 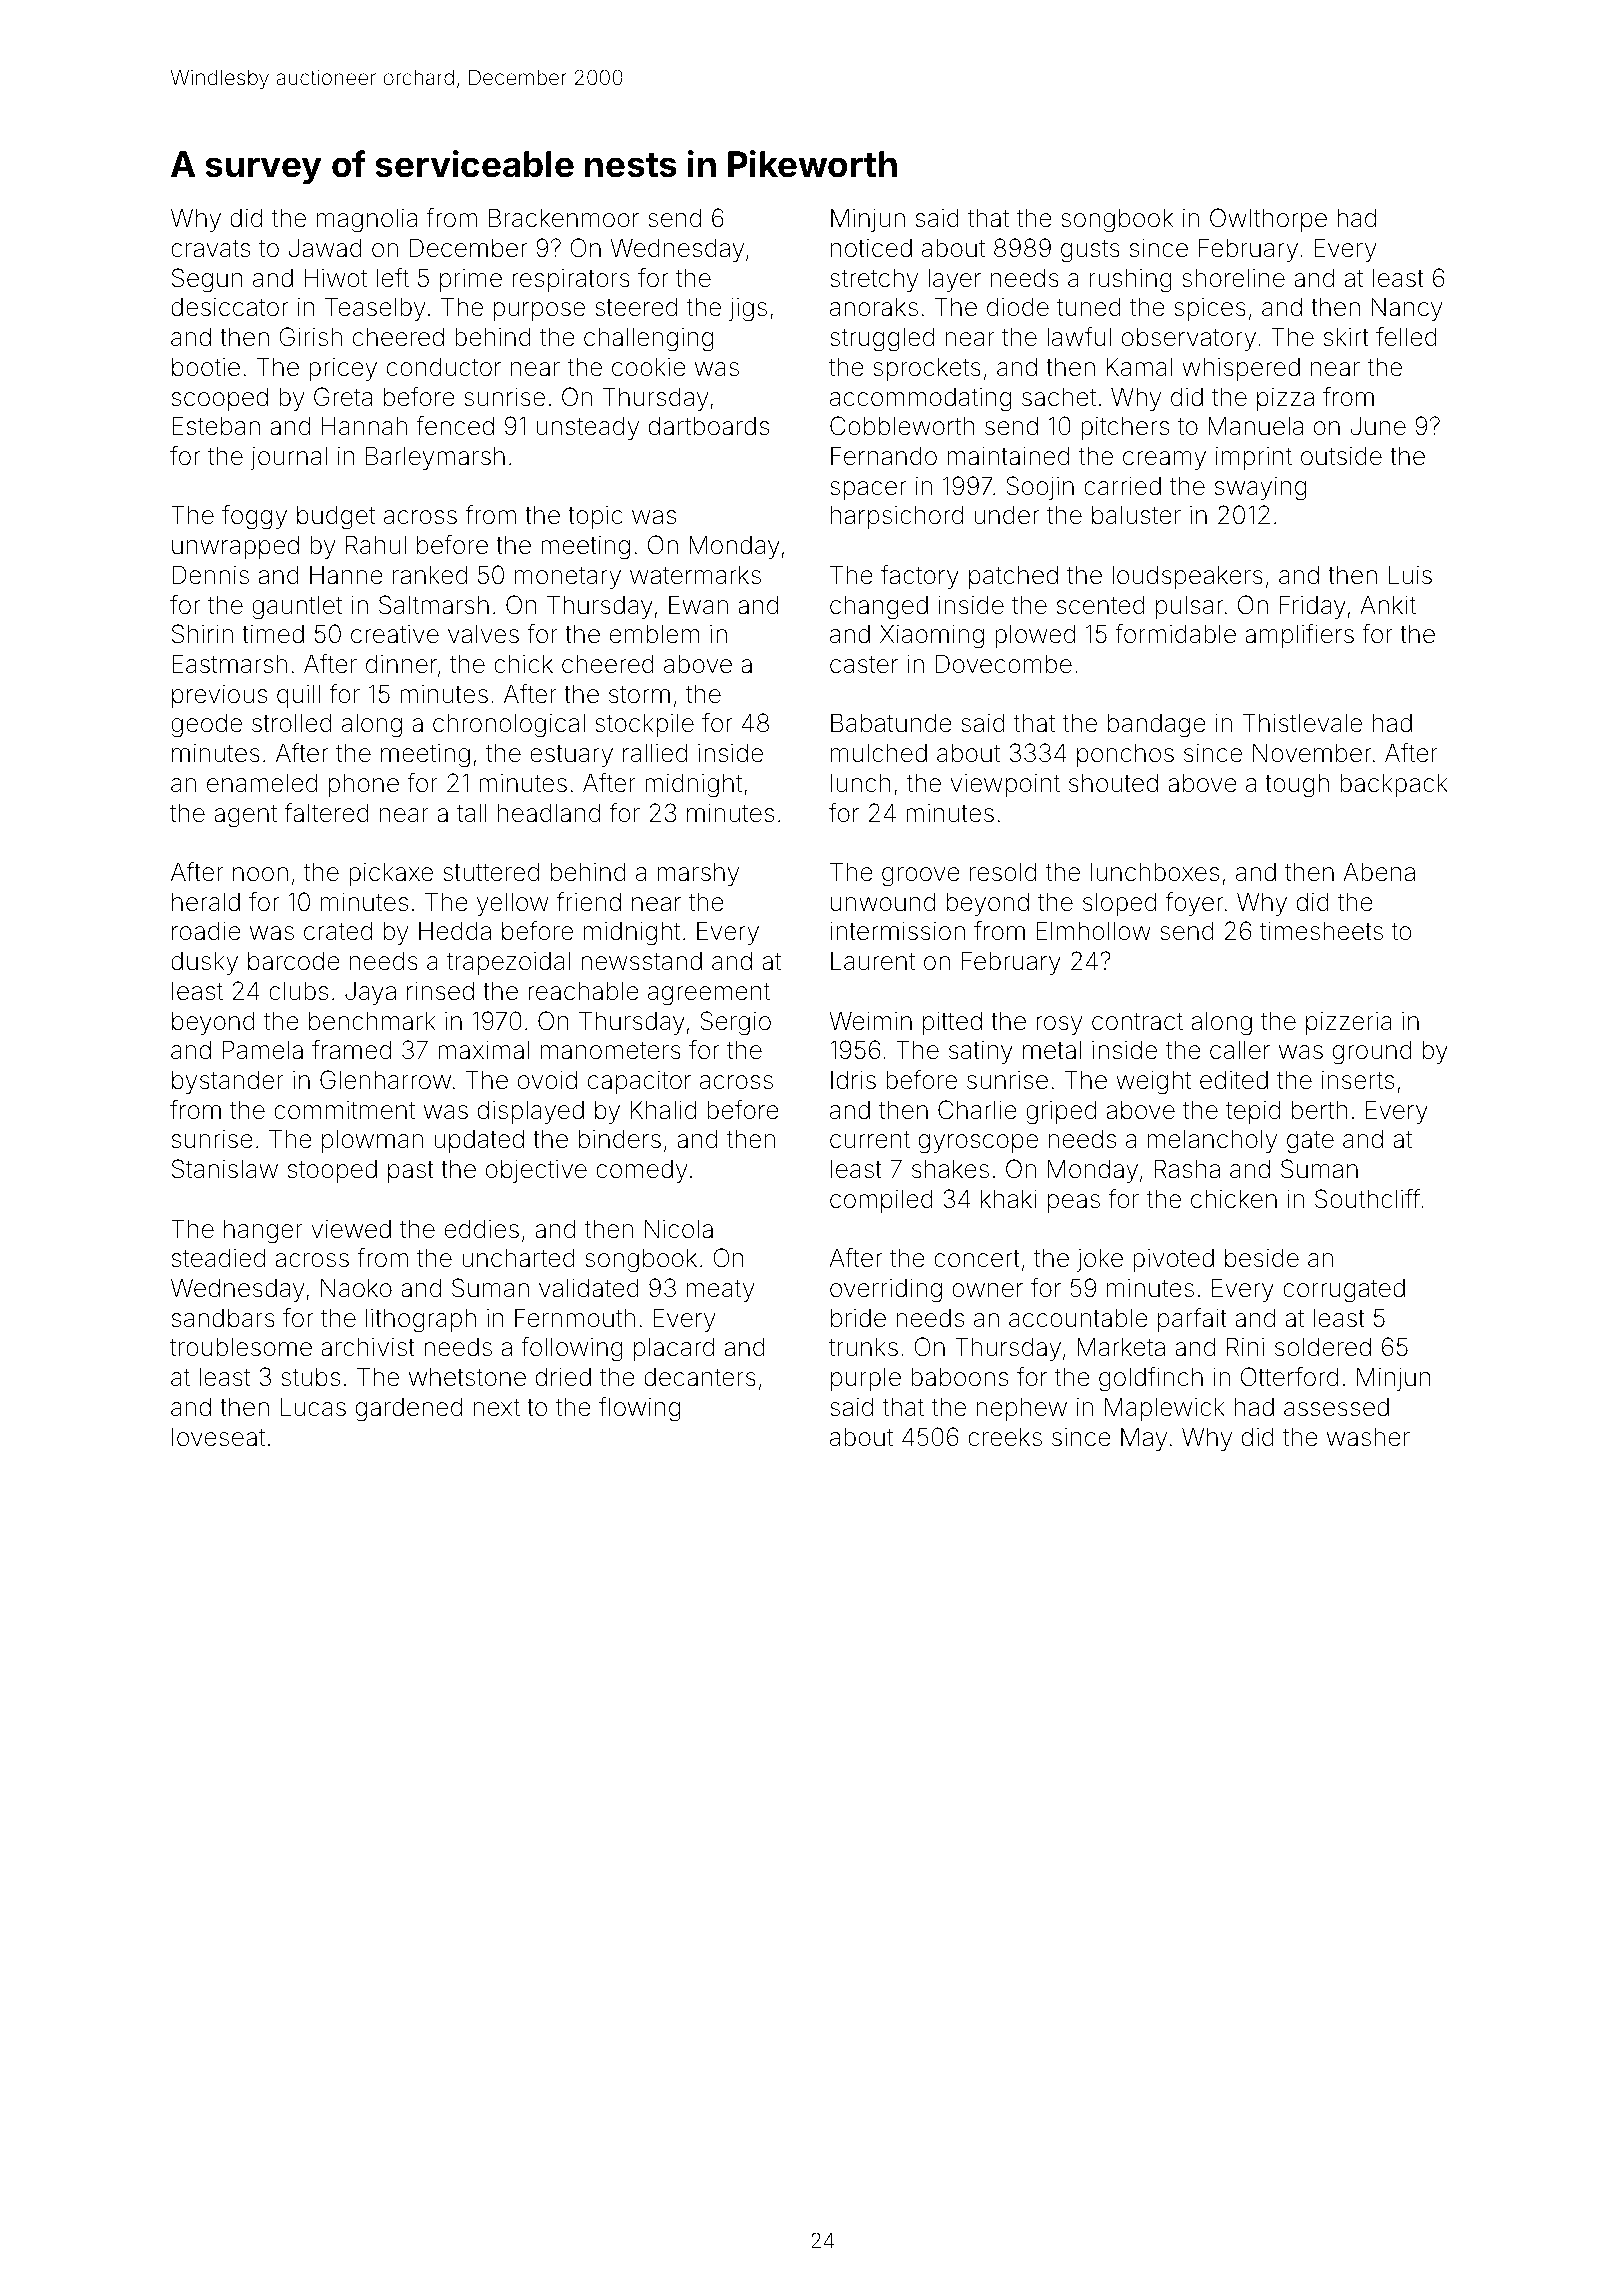 What do you see at coordinates (367, 220) in the document?
I see `magnolia` at bounding box center [367, 220].
